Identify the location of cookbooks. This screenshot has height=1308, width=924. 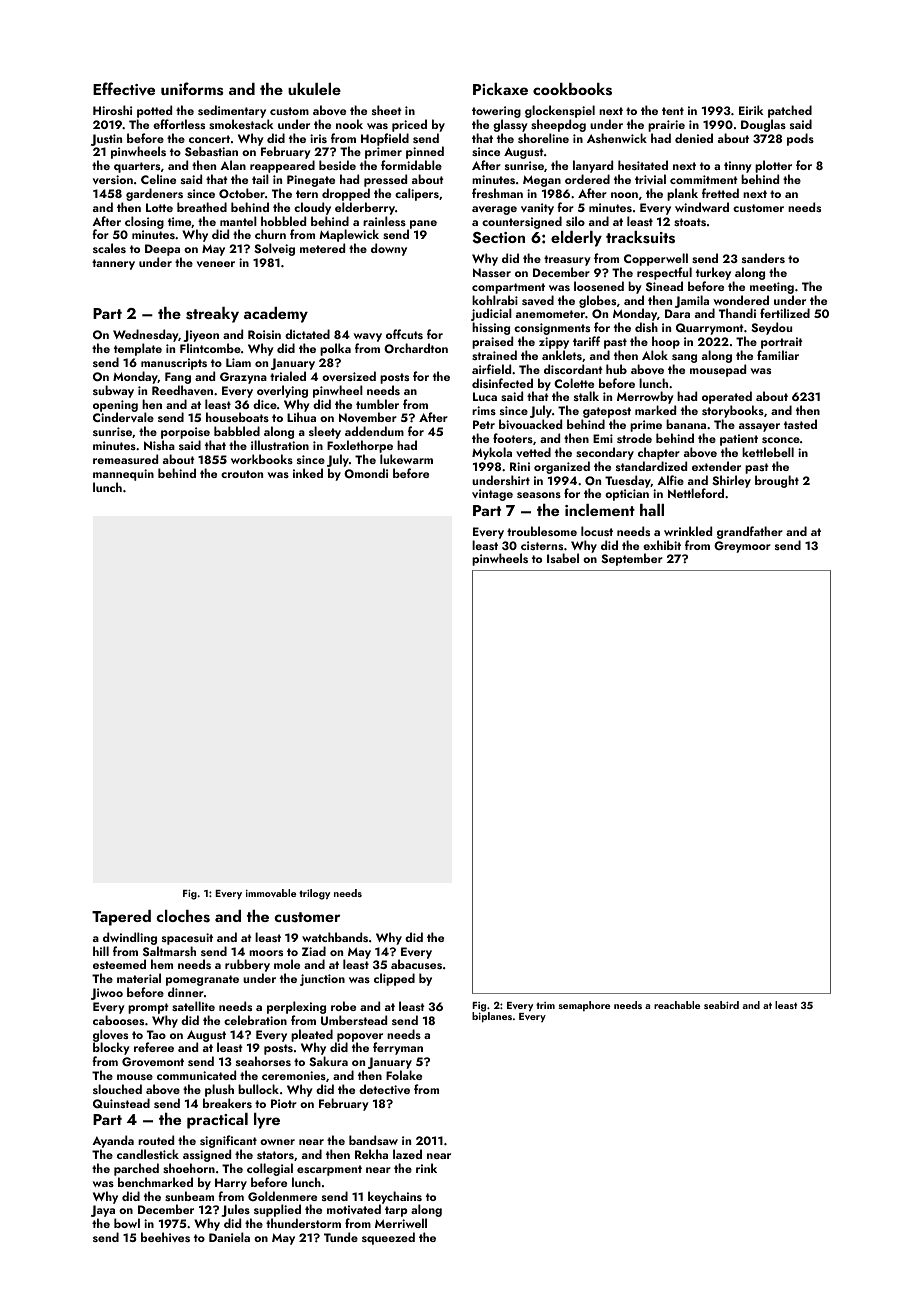
(572, 89).
